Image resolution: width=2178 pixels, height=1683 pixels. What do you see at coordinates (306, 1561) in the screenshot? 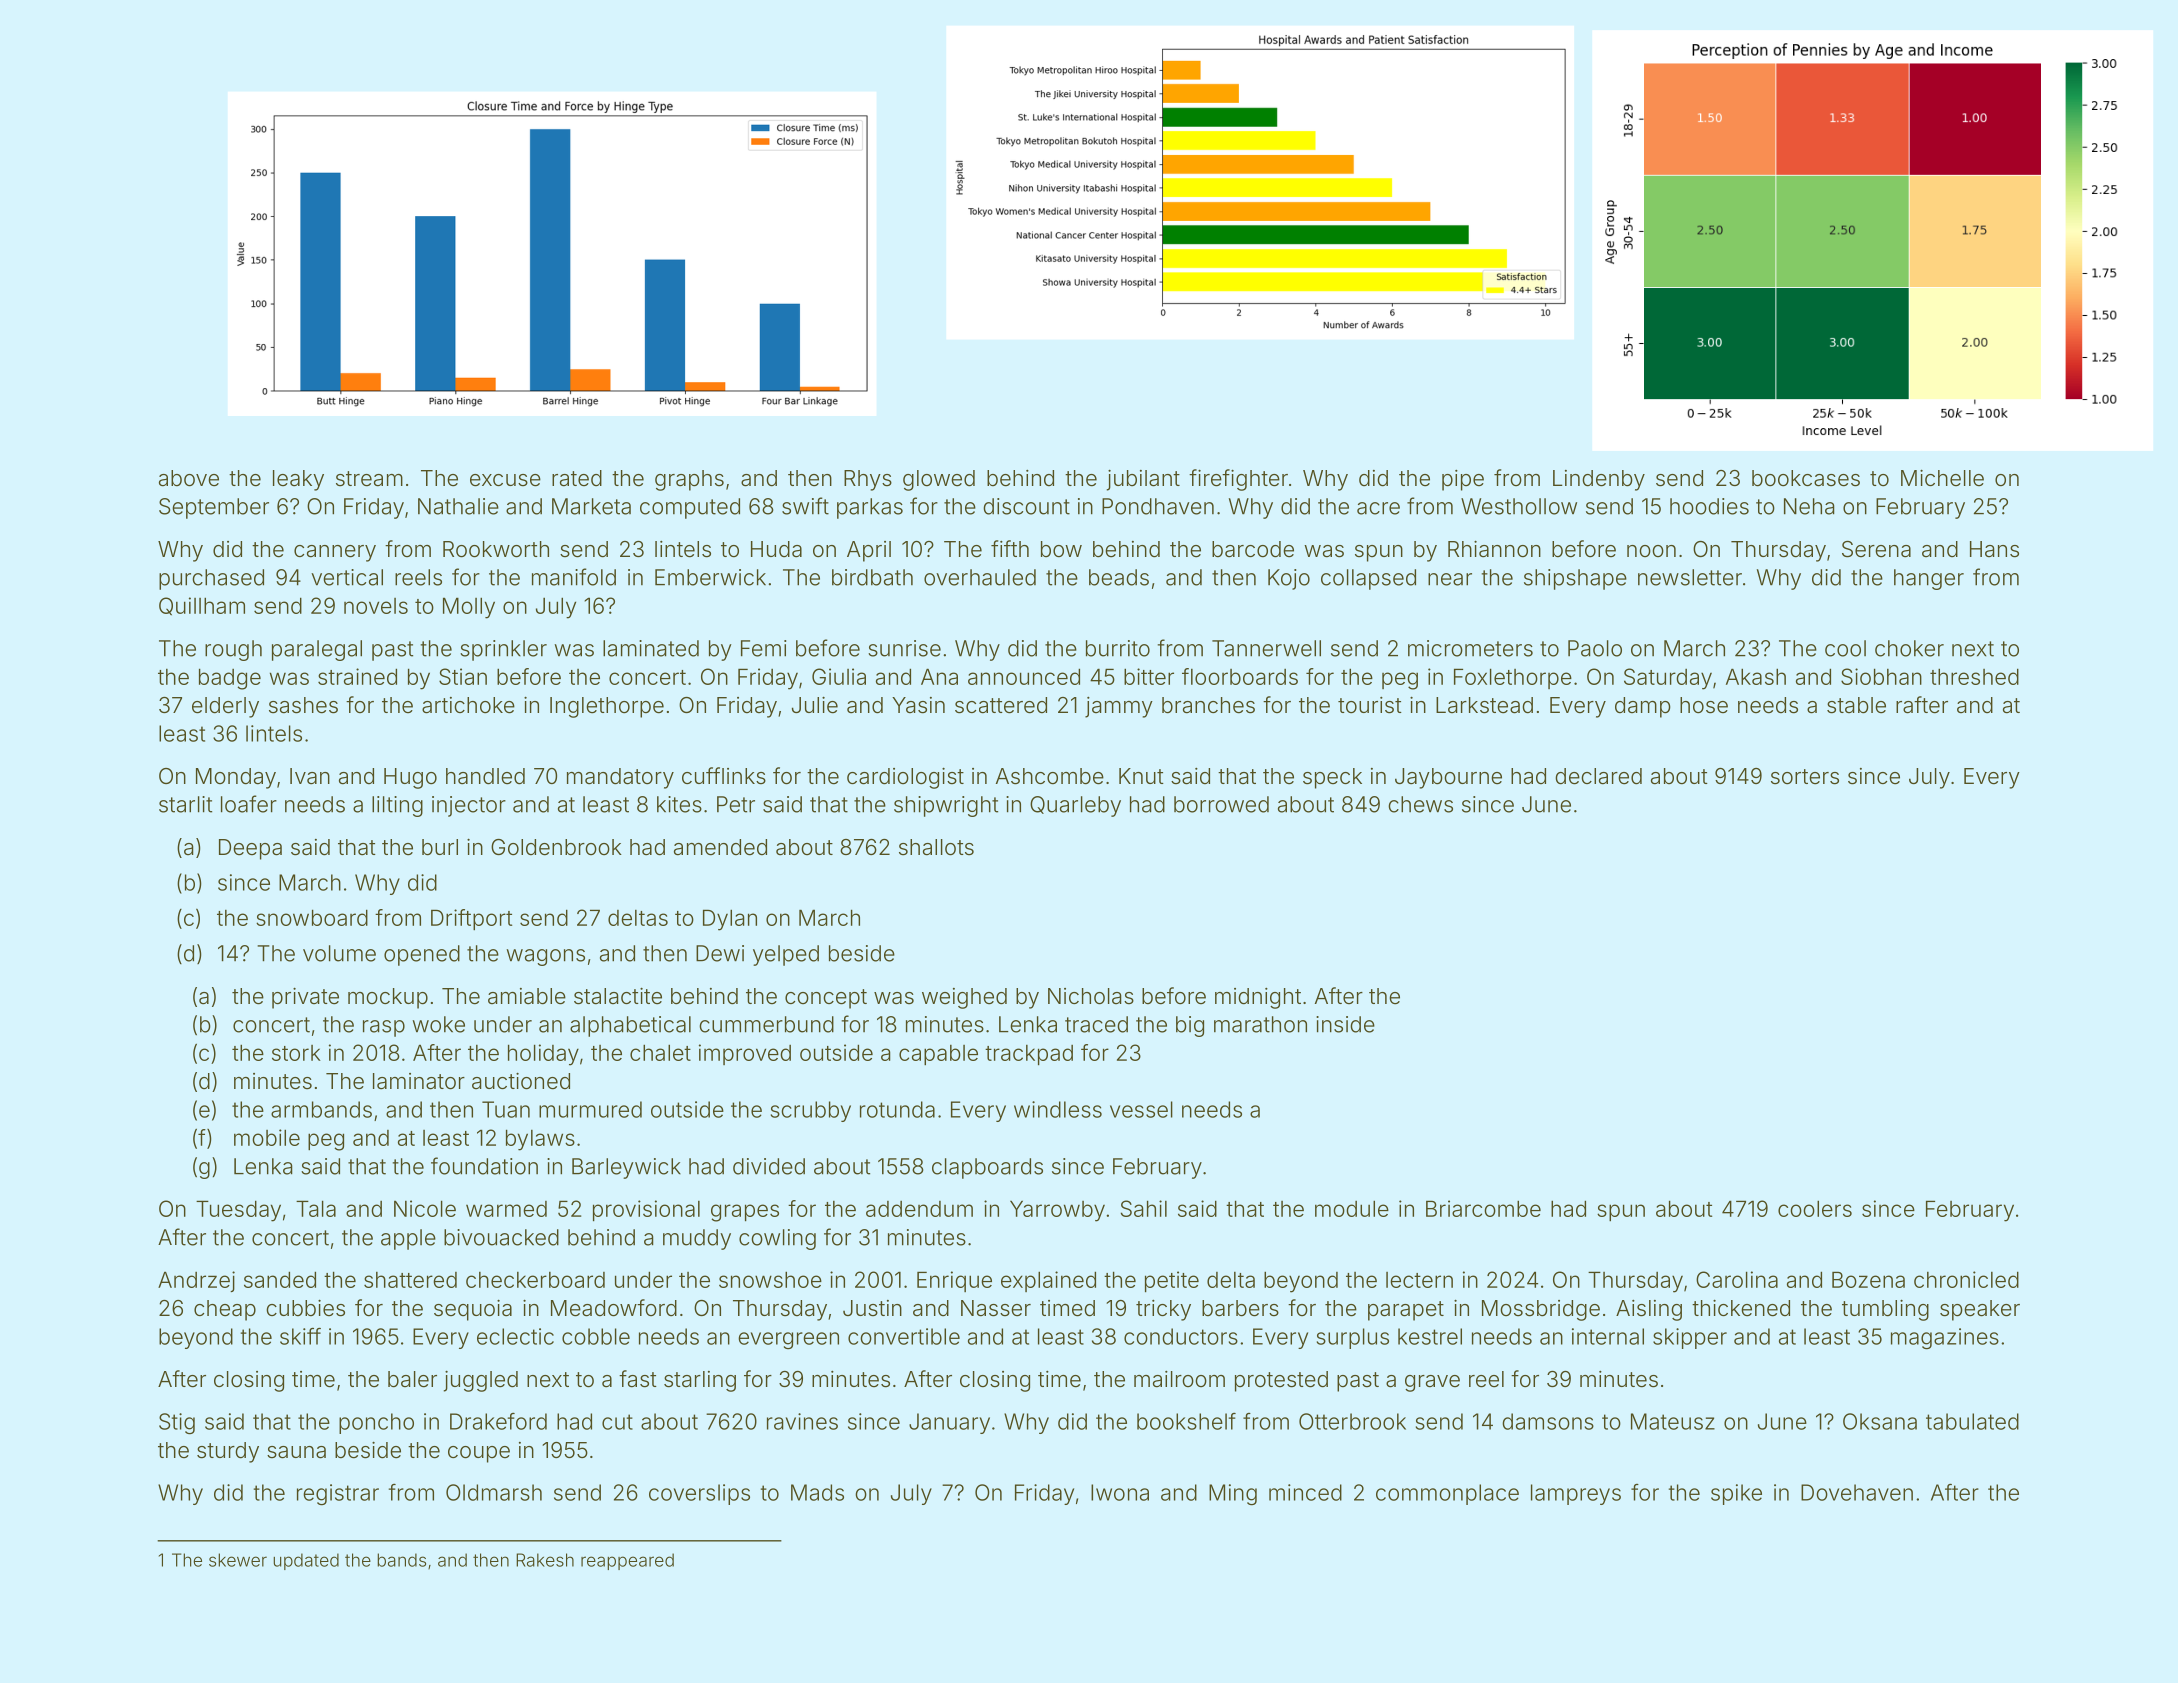
I see `updated` at bounding box center [306, 1561].
